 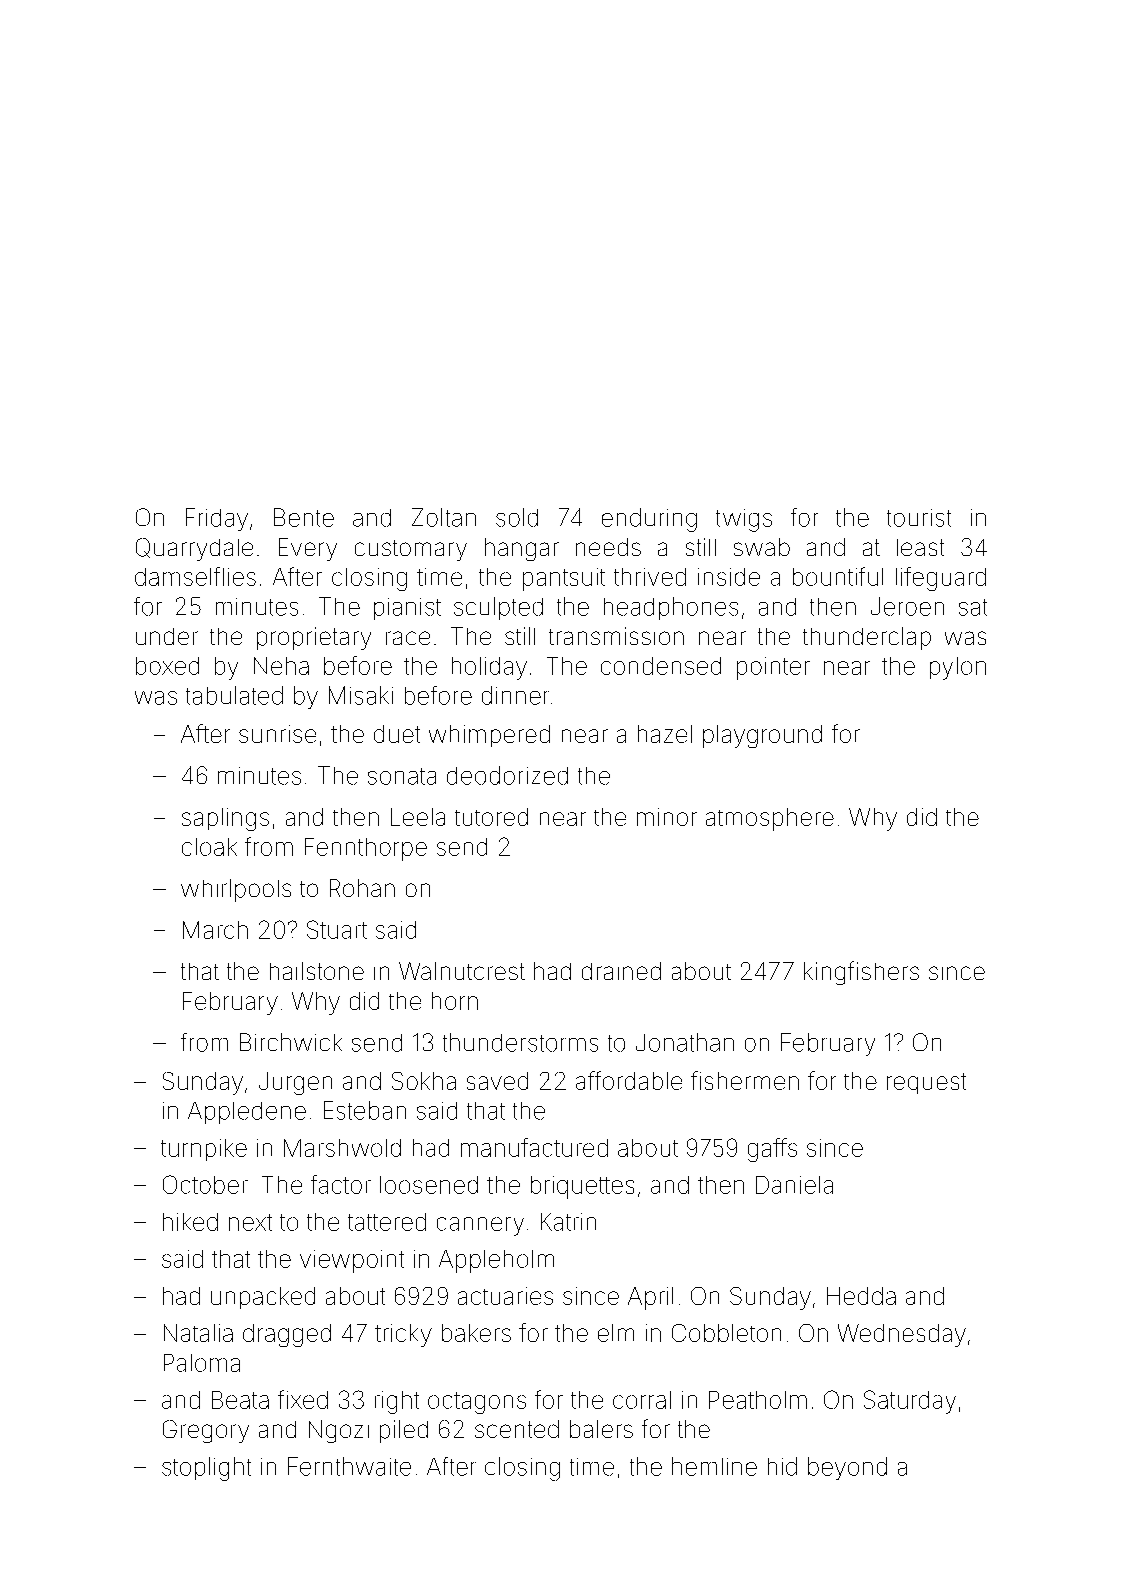 What do you see at coordinates (685, 1042) in the screenshot?
I see `Jonathan` at bounding box center [685, 1042].
